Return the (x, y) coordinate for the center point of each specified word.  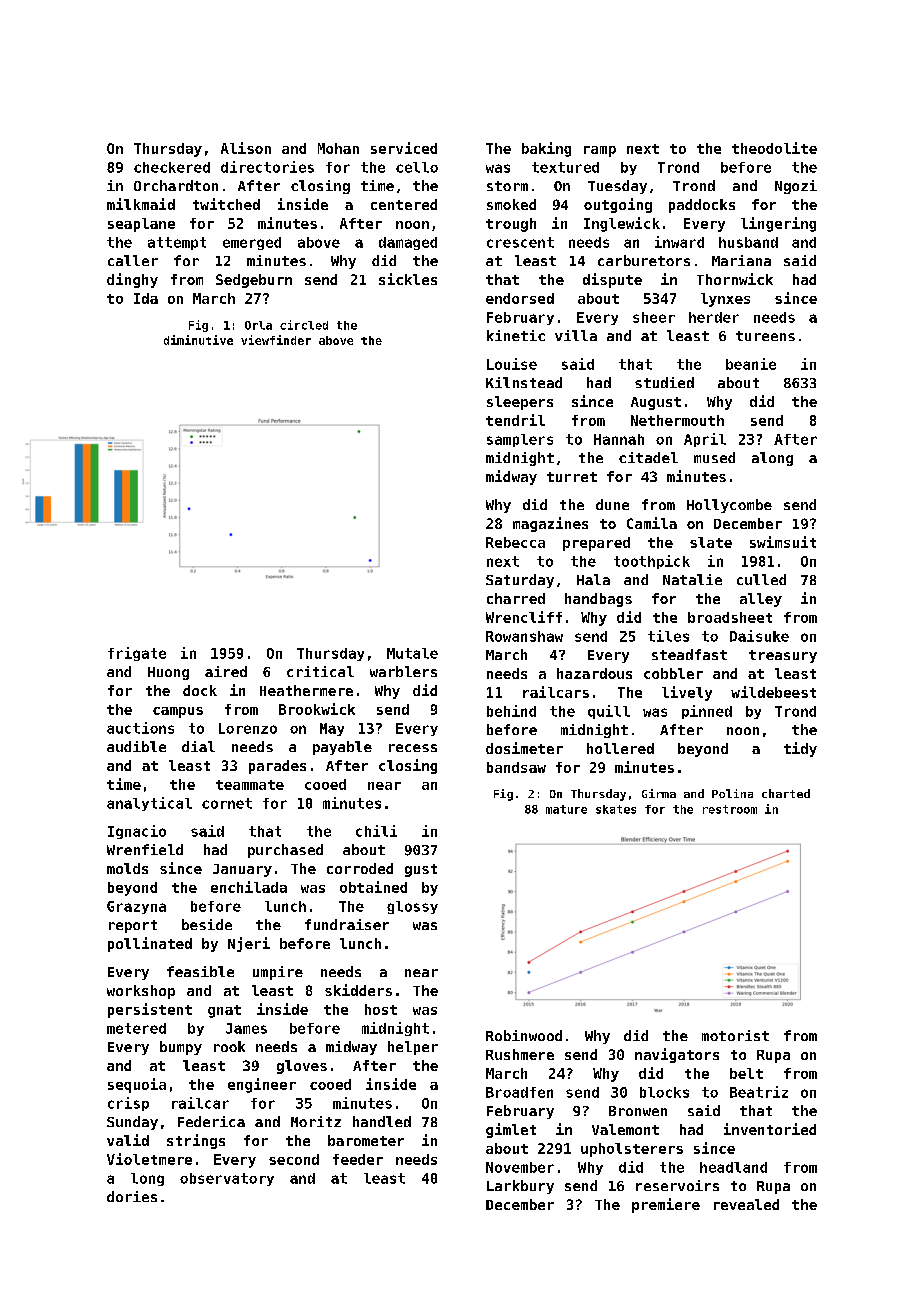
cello (417, 167)
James (246, 1028)
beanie (751, 364)
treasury (783, 656)
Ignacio (137, 832)
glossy (412, 907)
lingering (778, 224)
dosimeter (524, 748)
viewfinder (276, 340)
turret (572, 477)
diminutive (198, 340)
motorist (735, 1035)
